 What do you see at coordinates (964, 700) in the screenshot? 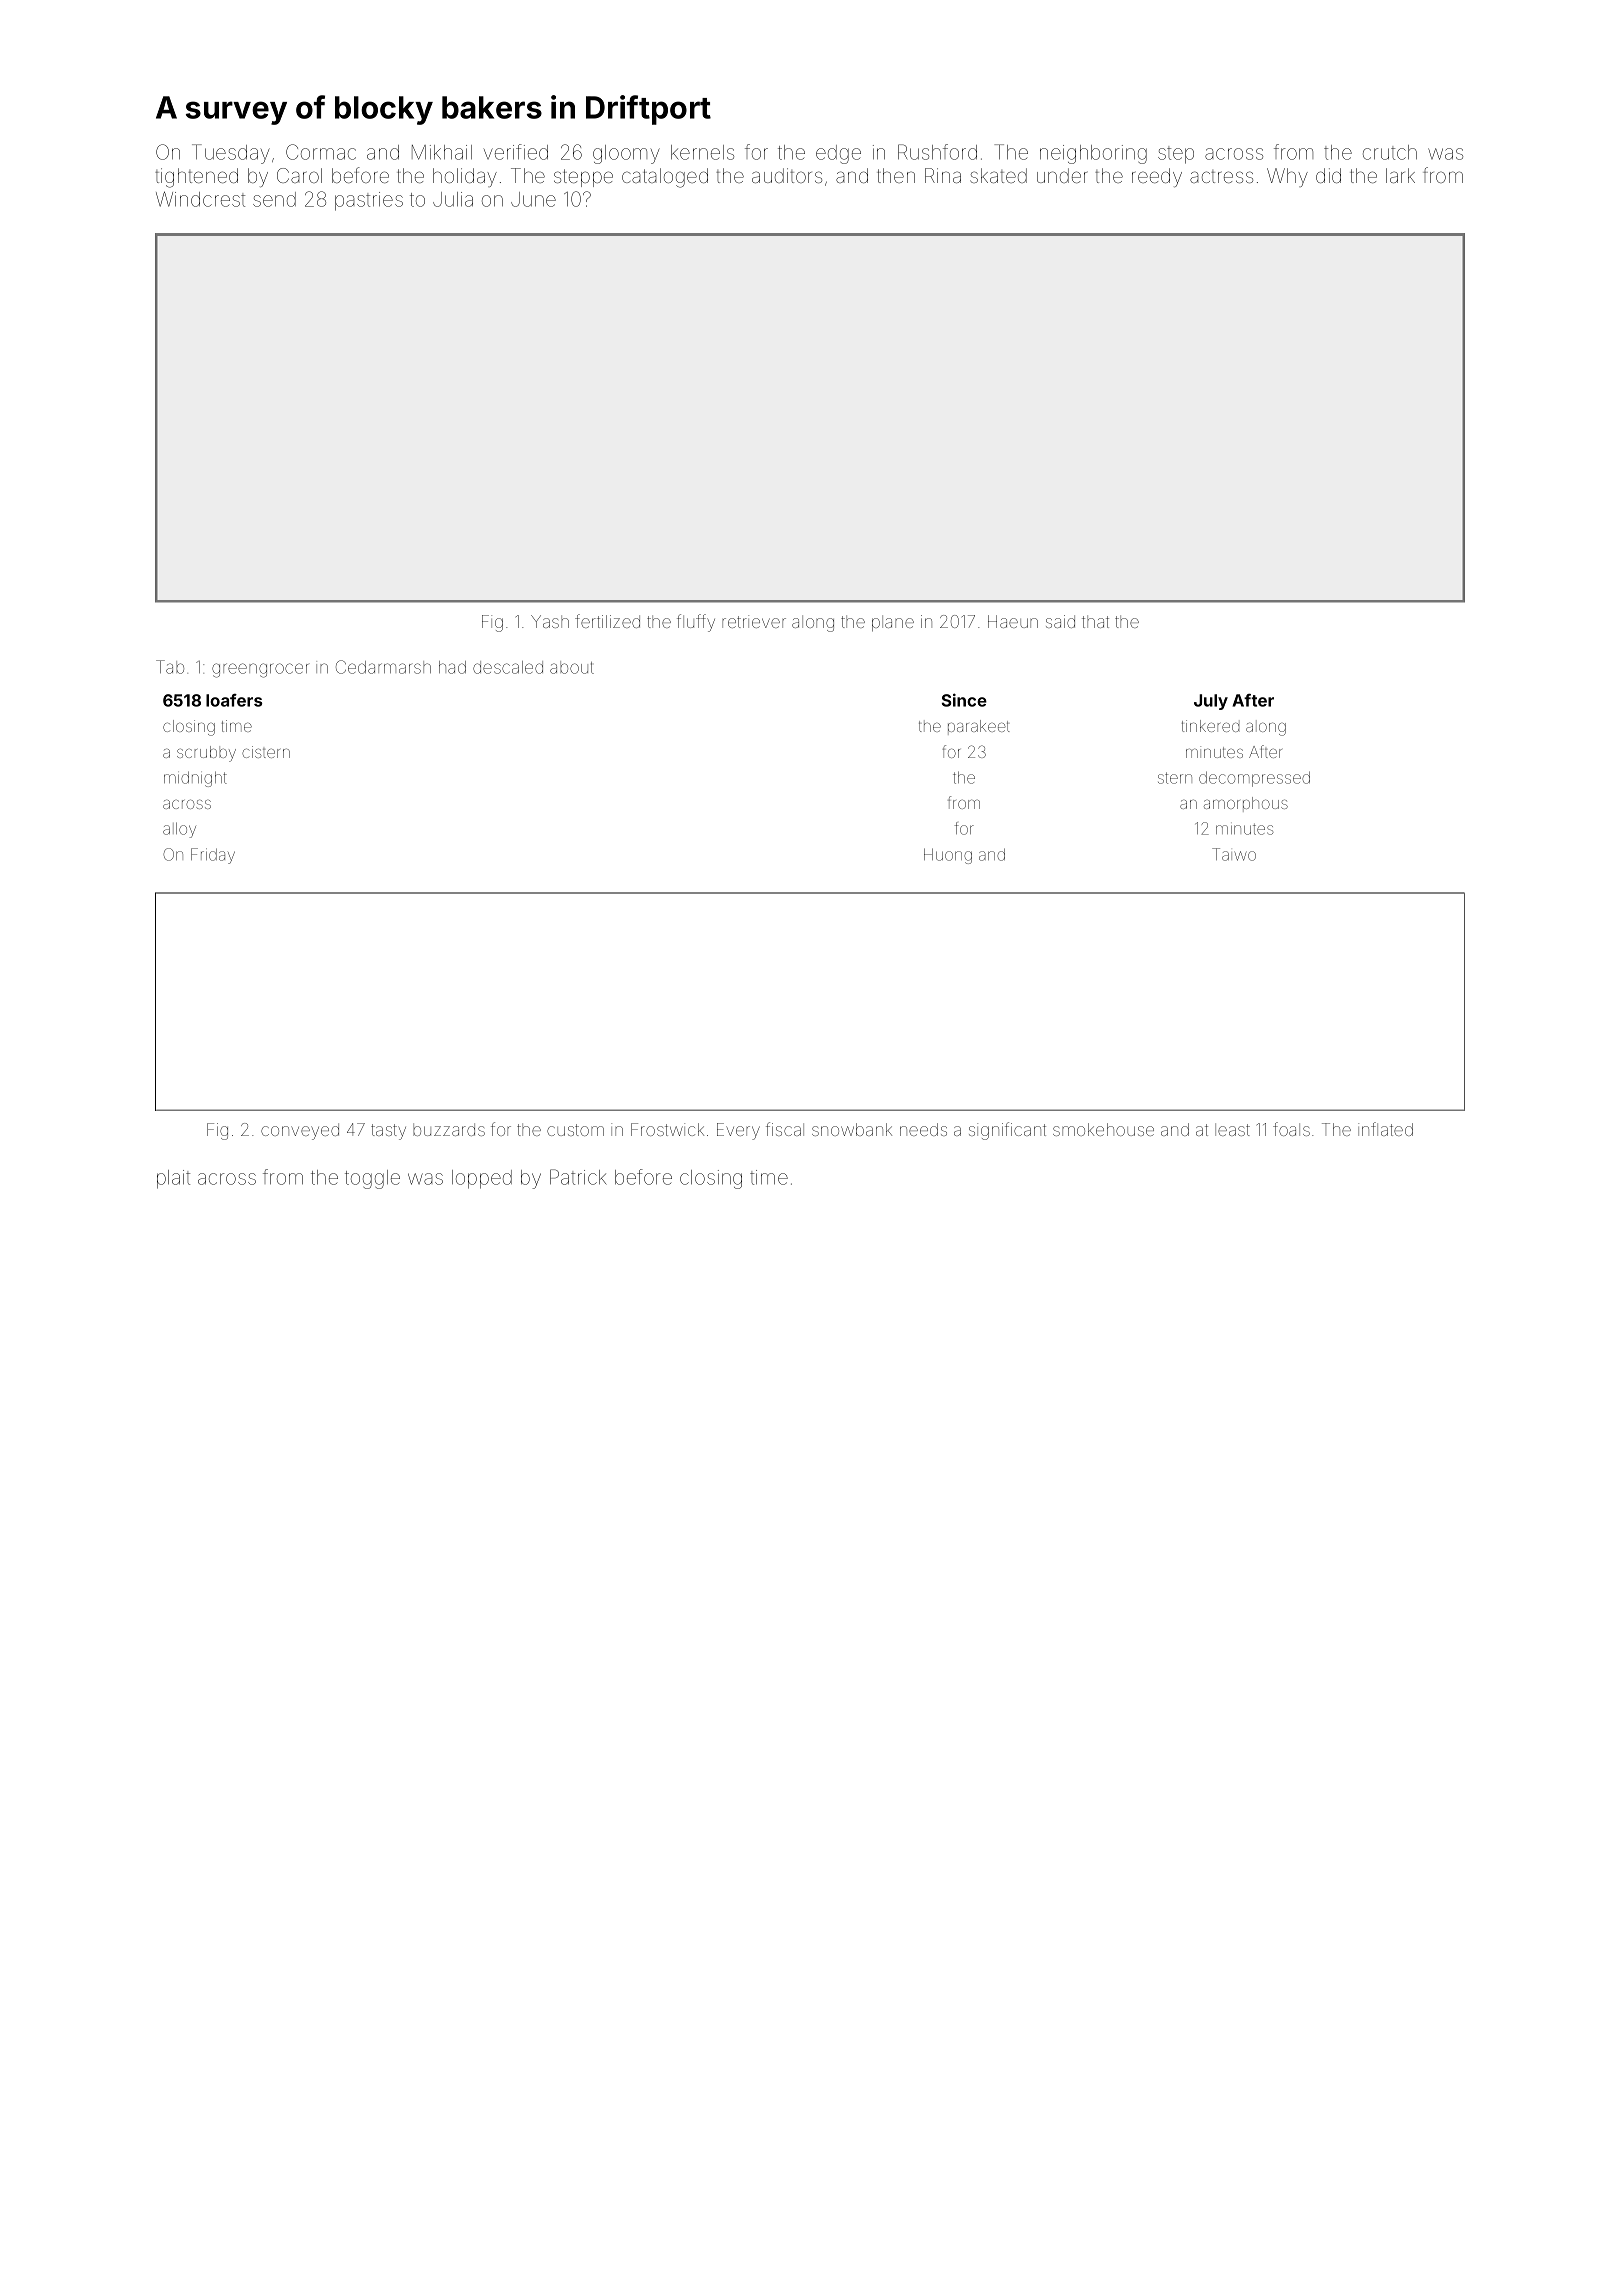
I see `Since` at bounding box center [964, 700].
